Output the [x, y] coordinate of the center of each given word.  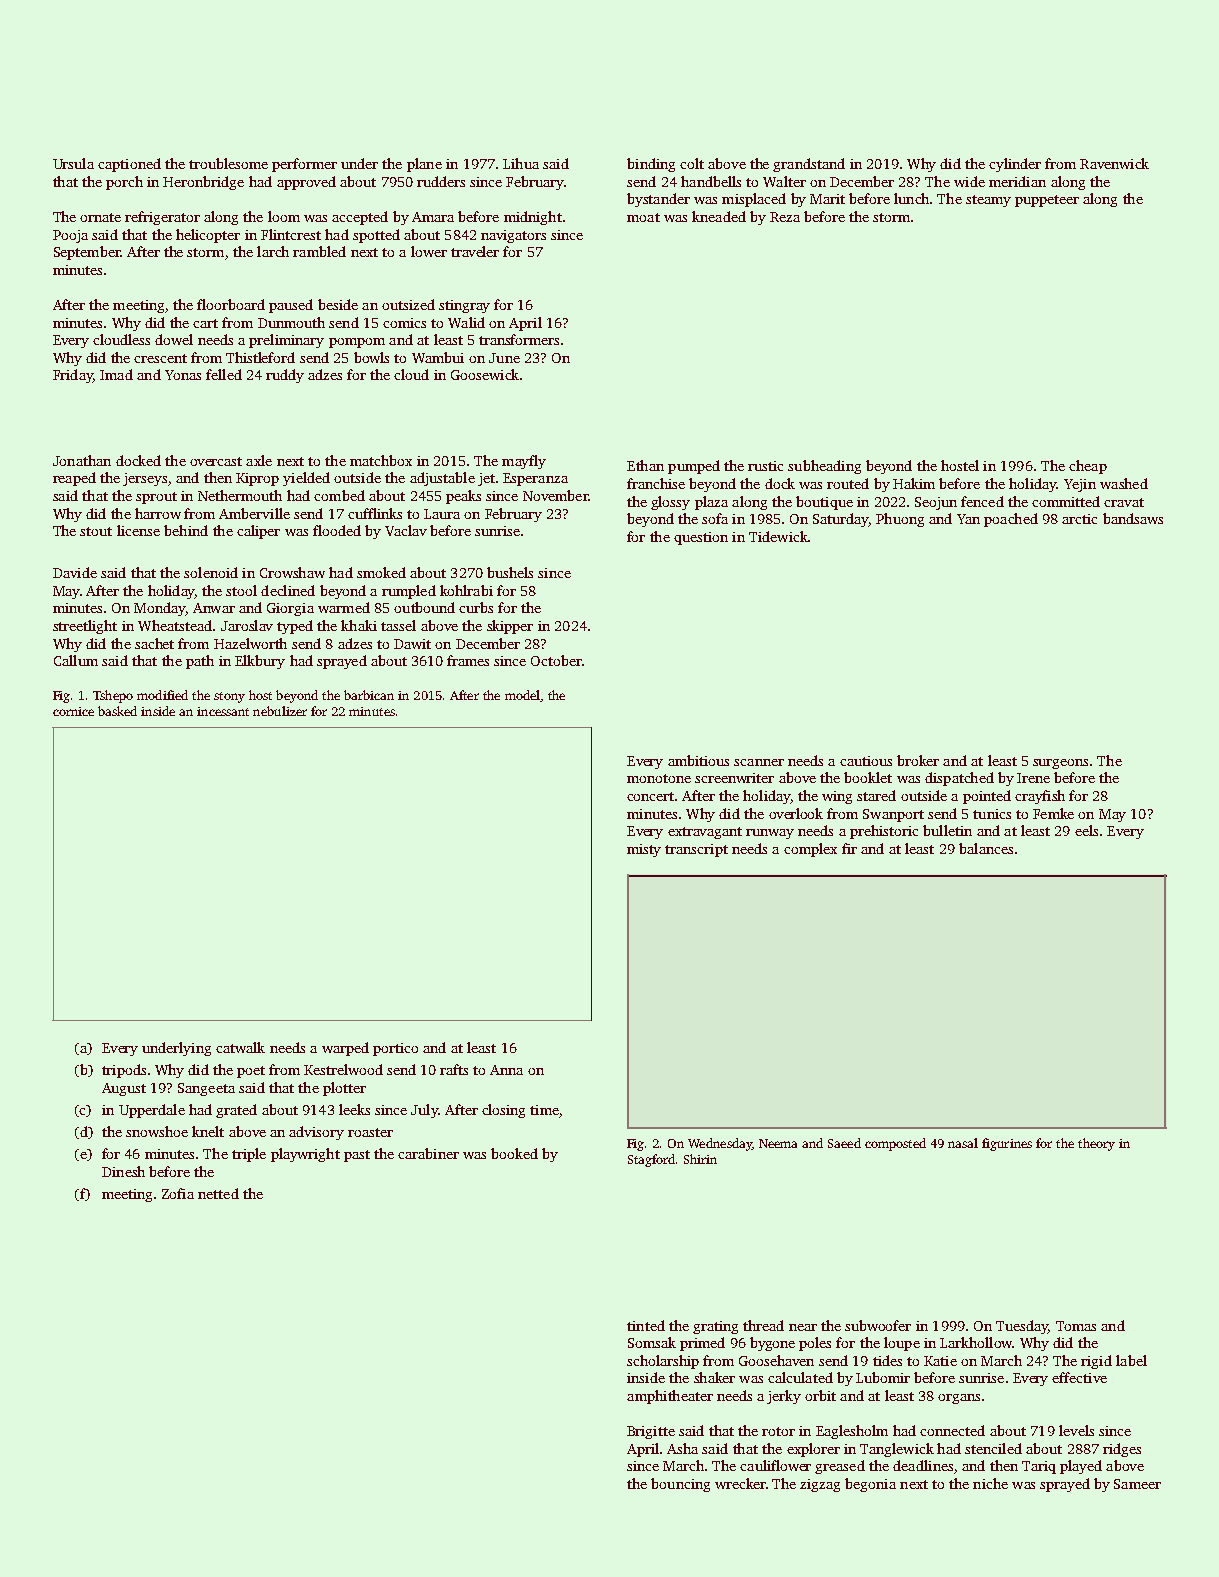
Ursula [73, 163]
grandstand [809, 165]
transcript [696, 850]
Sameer [1137, 1484]
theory [1096, 1144]
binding [651, 165]
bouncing [680, 1485]
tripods [124, 1071]
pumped [694, 467]
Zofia [178, 1193]
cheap [1088, 467]
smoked [381, 572]
